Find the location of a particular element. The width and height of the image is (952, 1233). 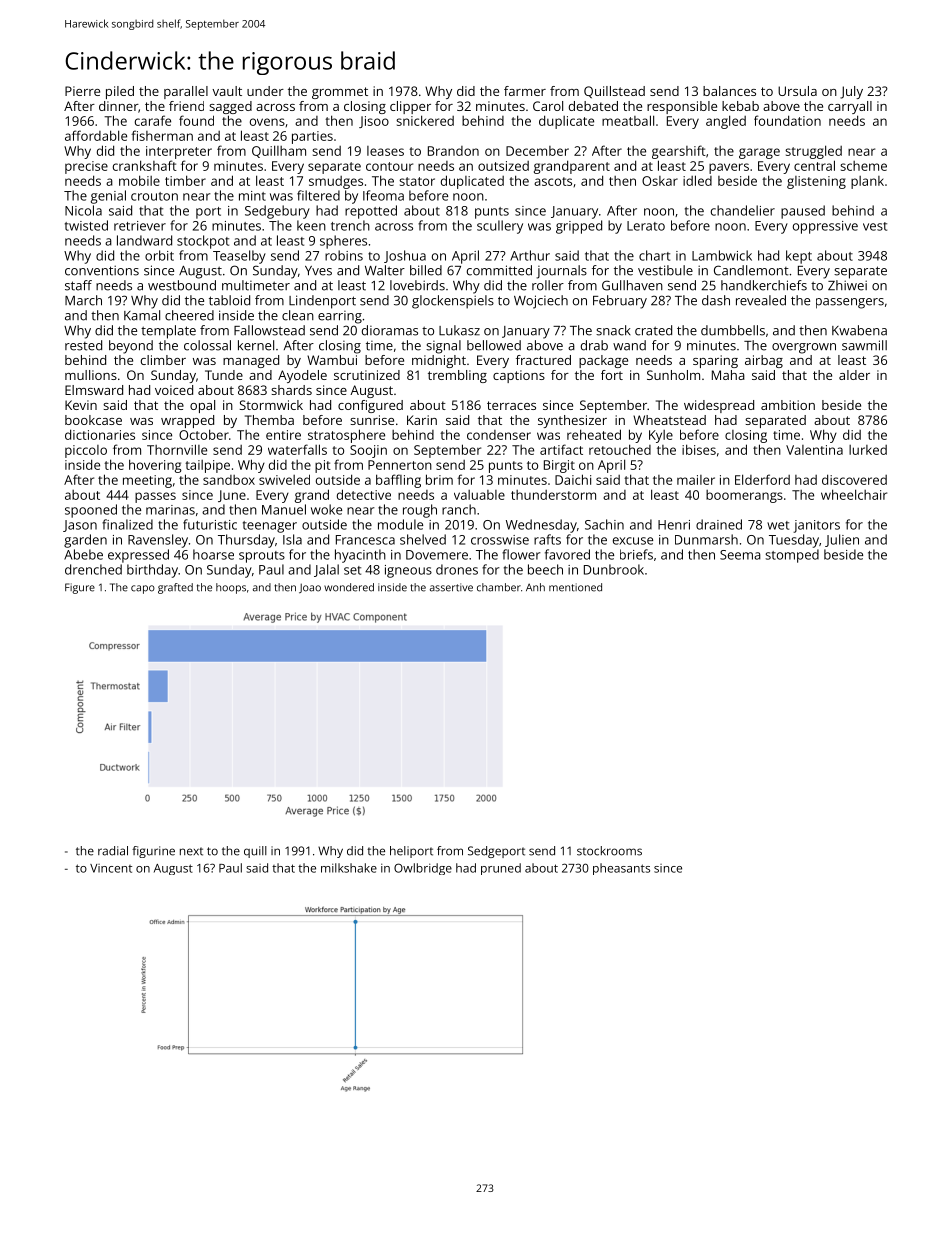

struggled is located at coordinates (813, 152).
